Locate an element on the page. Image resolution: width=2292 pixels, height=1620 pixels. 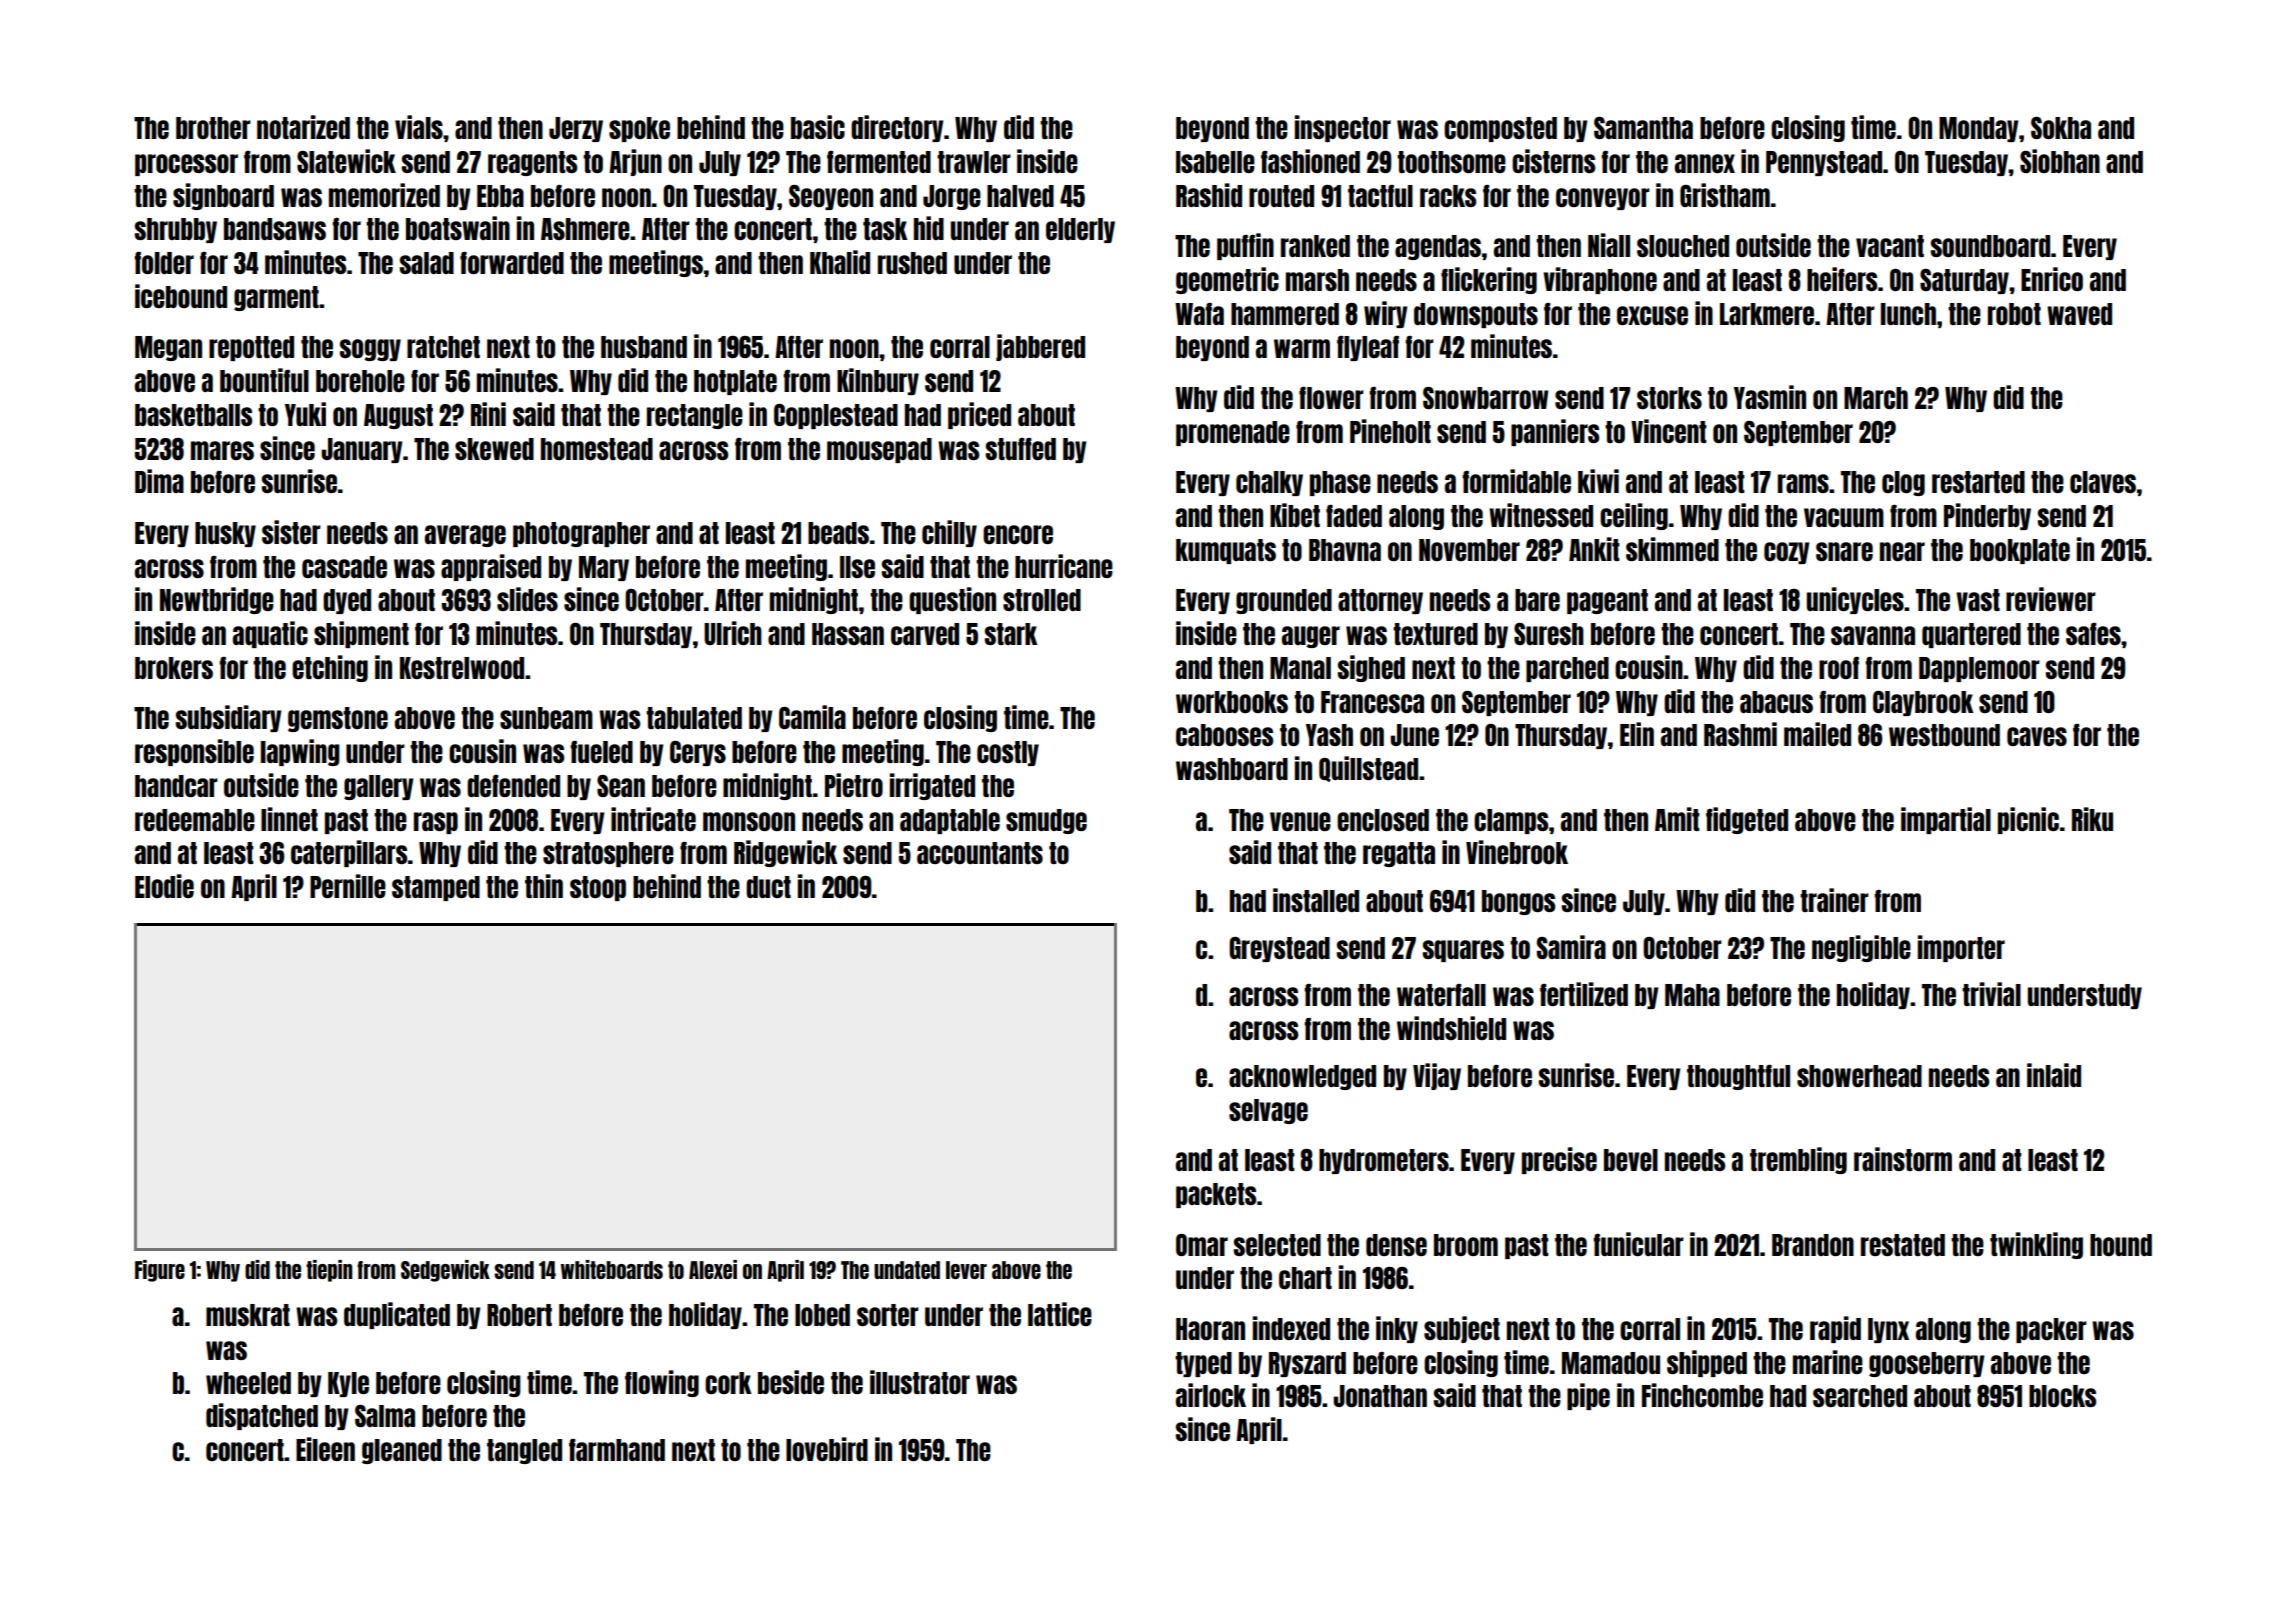
tangled is located at coordinates (524, 1451).
